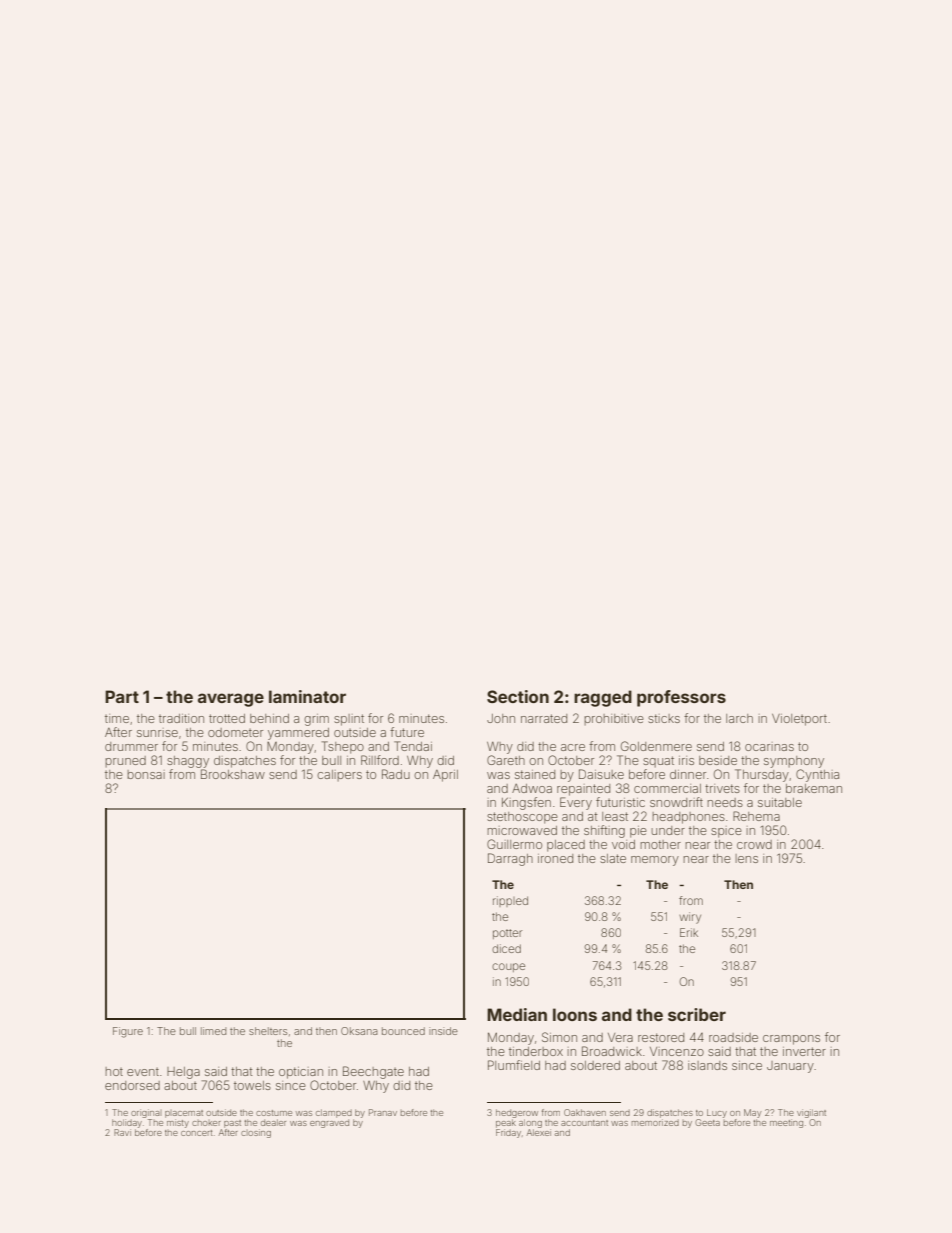 The image size is (952, 1233). What do you see at coordinates (122, 696) in the screenshot?
I see `Part` at bounding box center [122, 696].
